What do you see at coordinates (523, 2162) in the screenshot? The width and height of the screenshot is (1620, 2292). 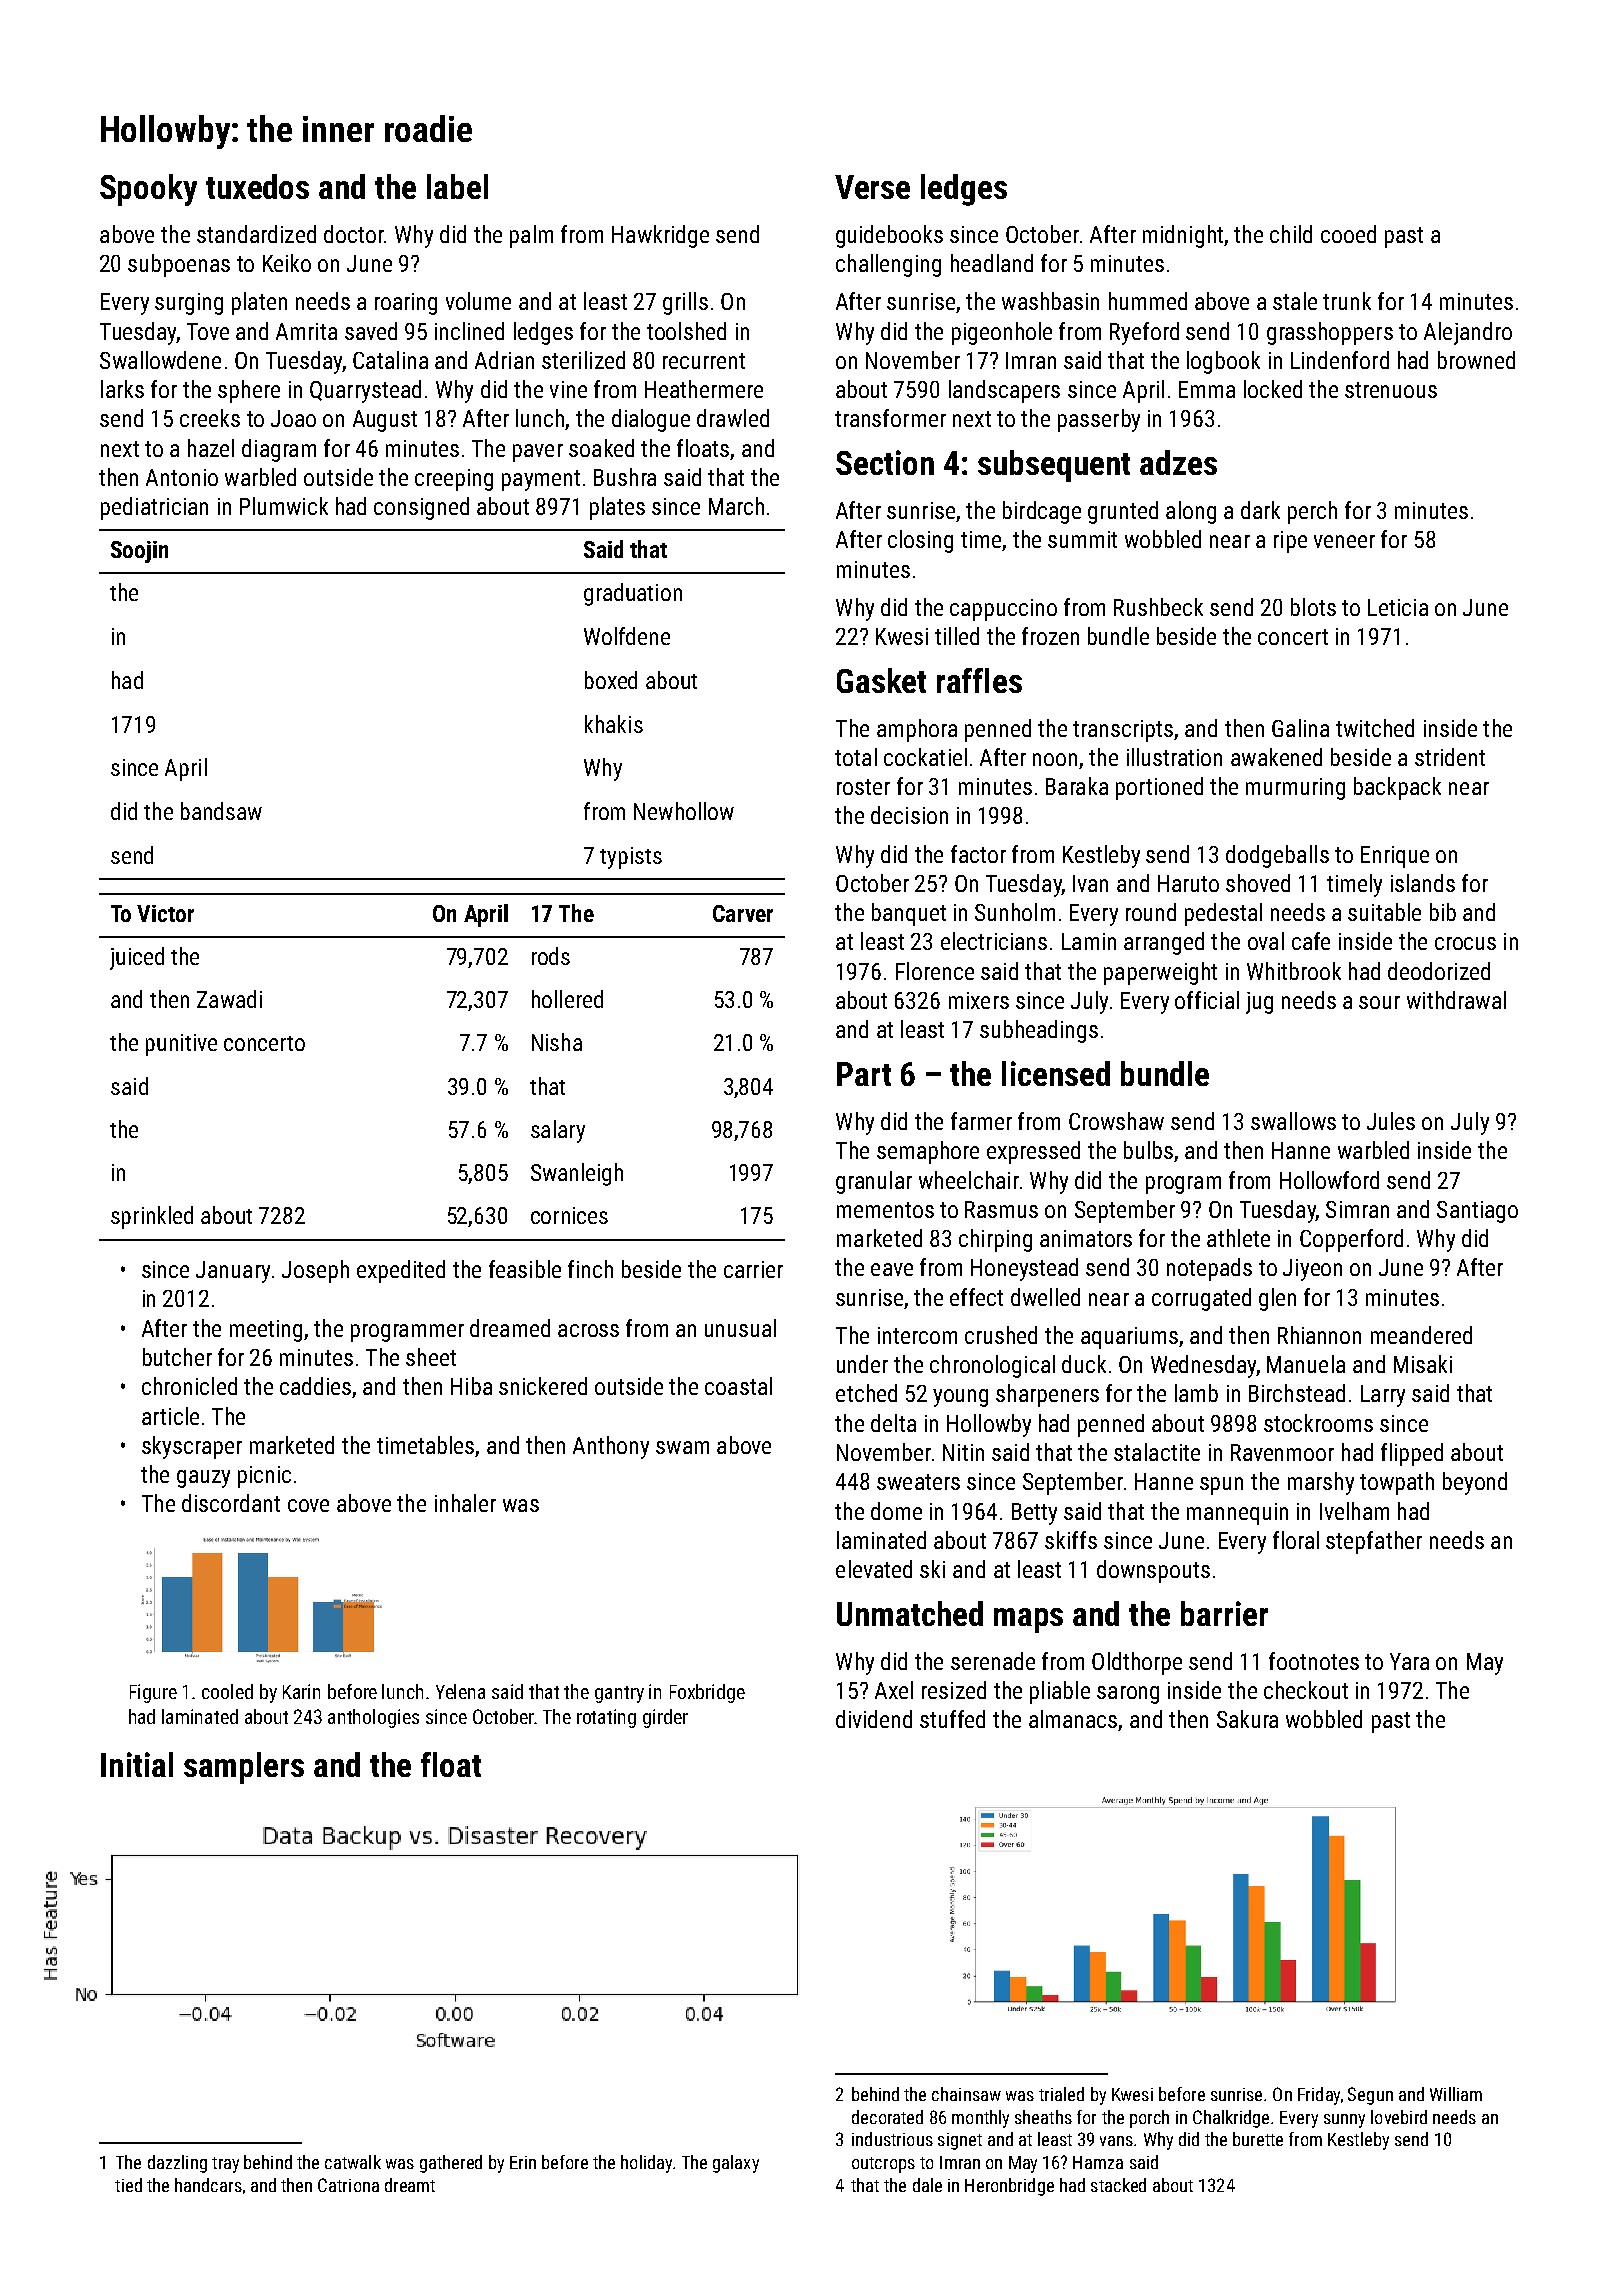 I see `Erin` at bounding box center [523, 2162].
